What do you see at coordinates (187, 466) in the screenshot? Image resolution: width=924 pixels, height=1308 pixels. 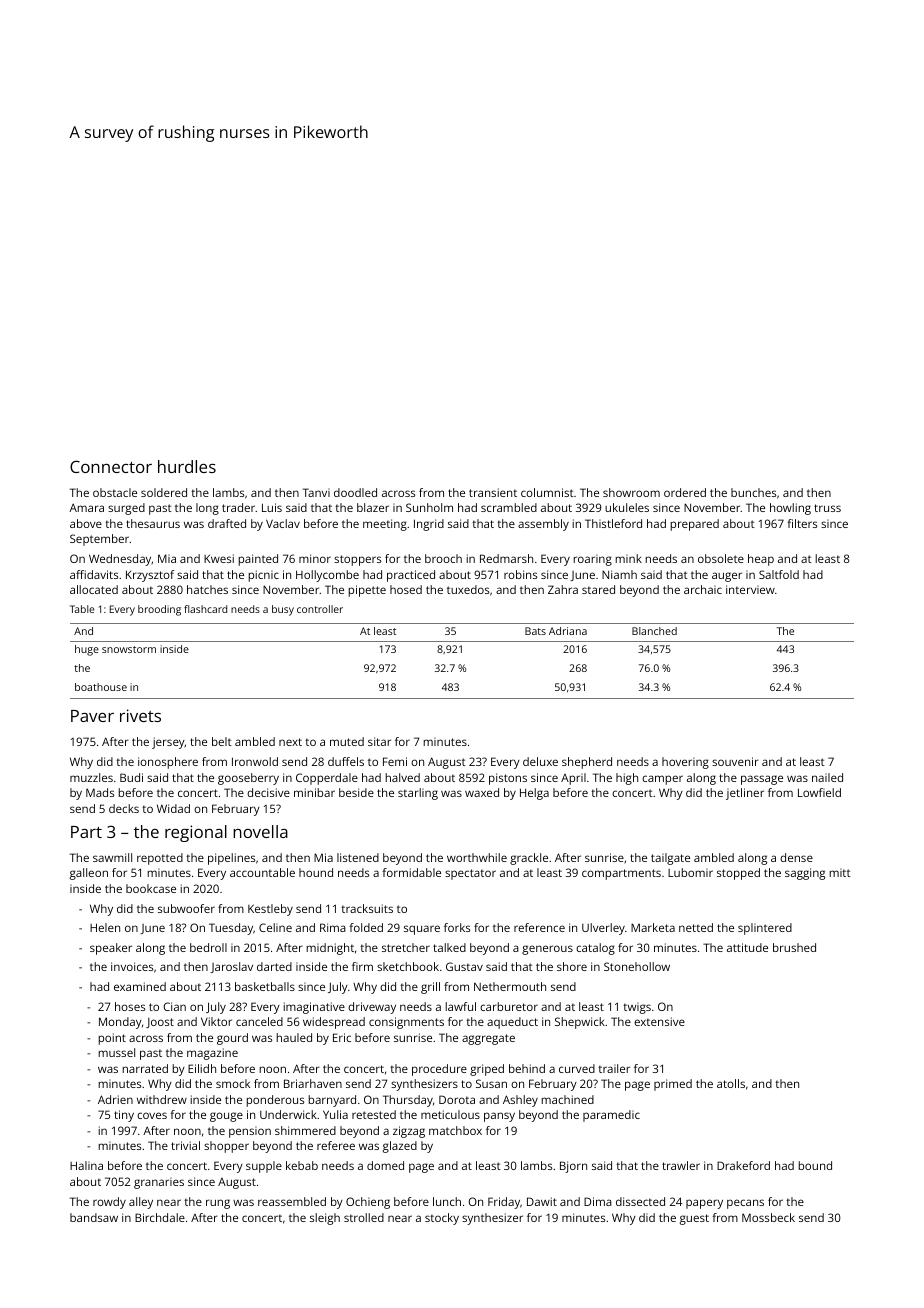 I see `hurdles` at bounding box center [187, 466].
